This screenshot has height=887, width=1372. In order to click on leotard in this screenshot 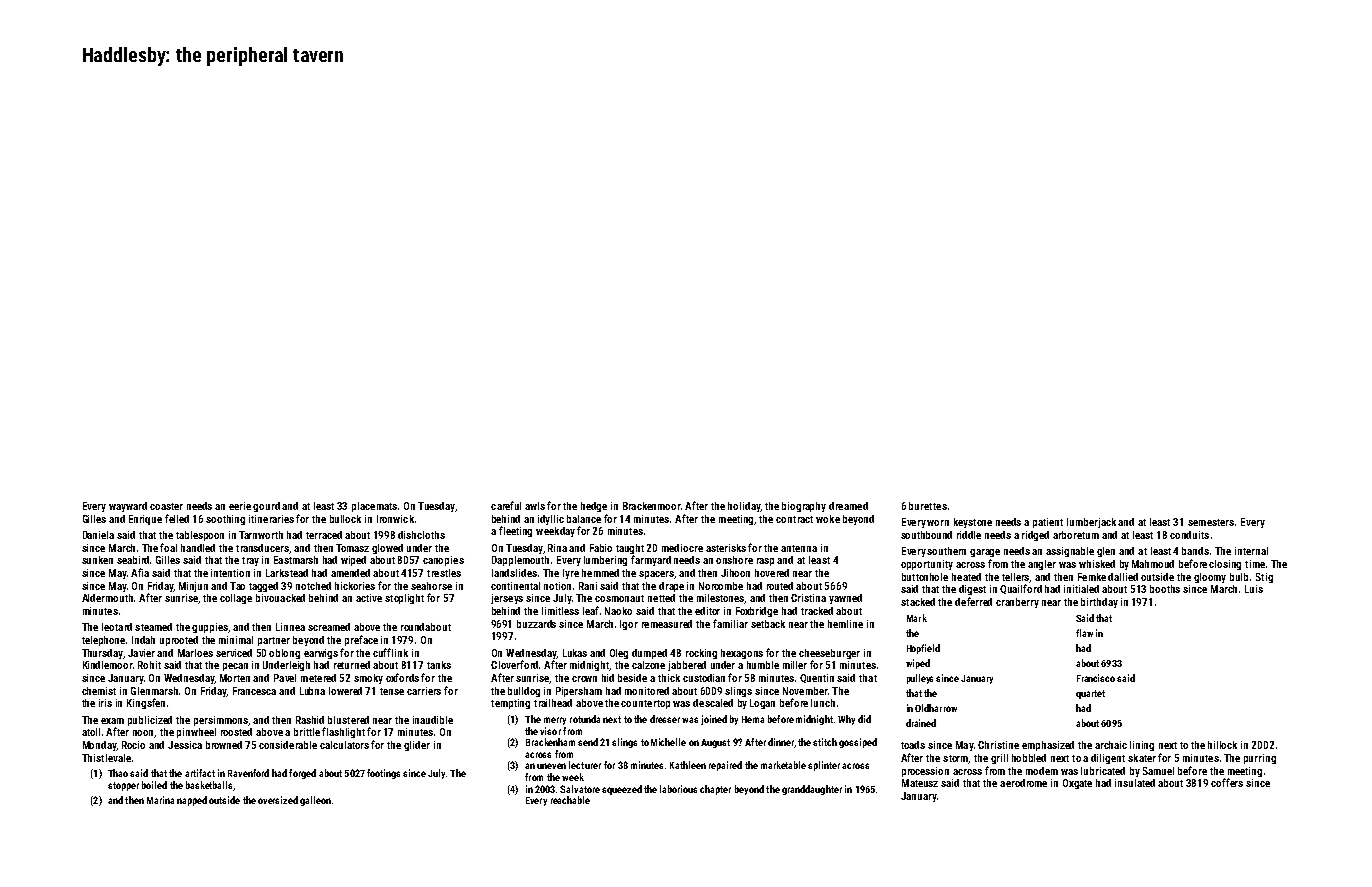, I will do `click(117, 627)`.
